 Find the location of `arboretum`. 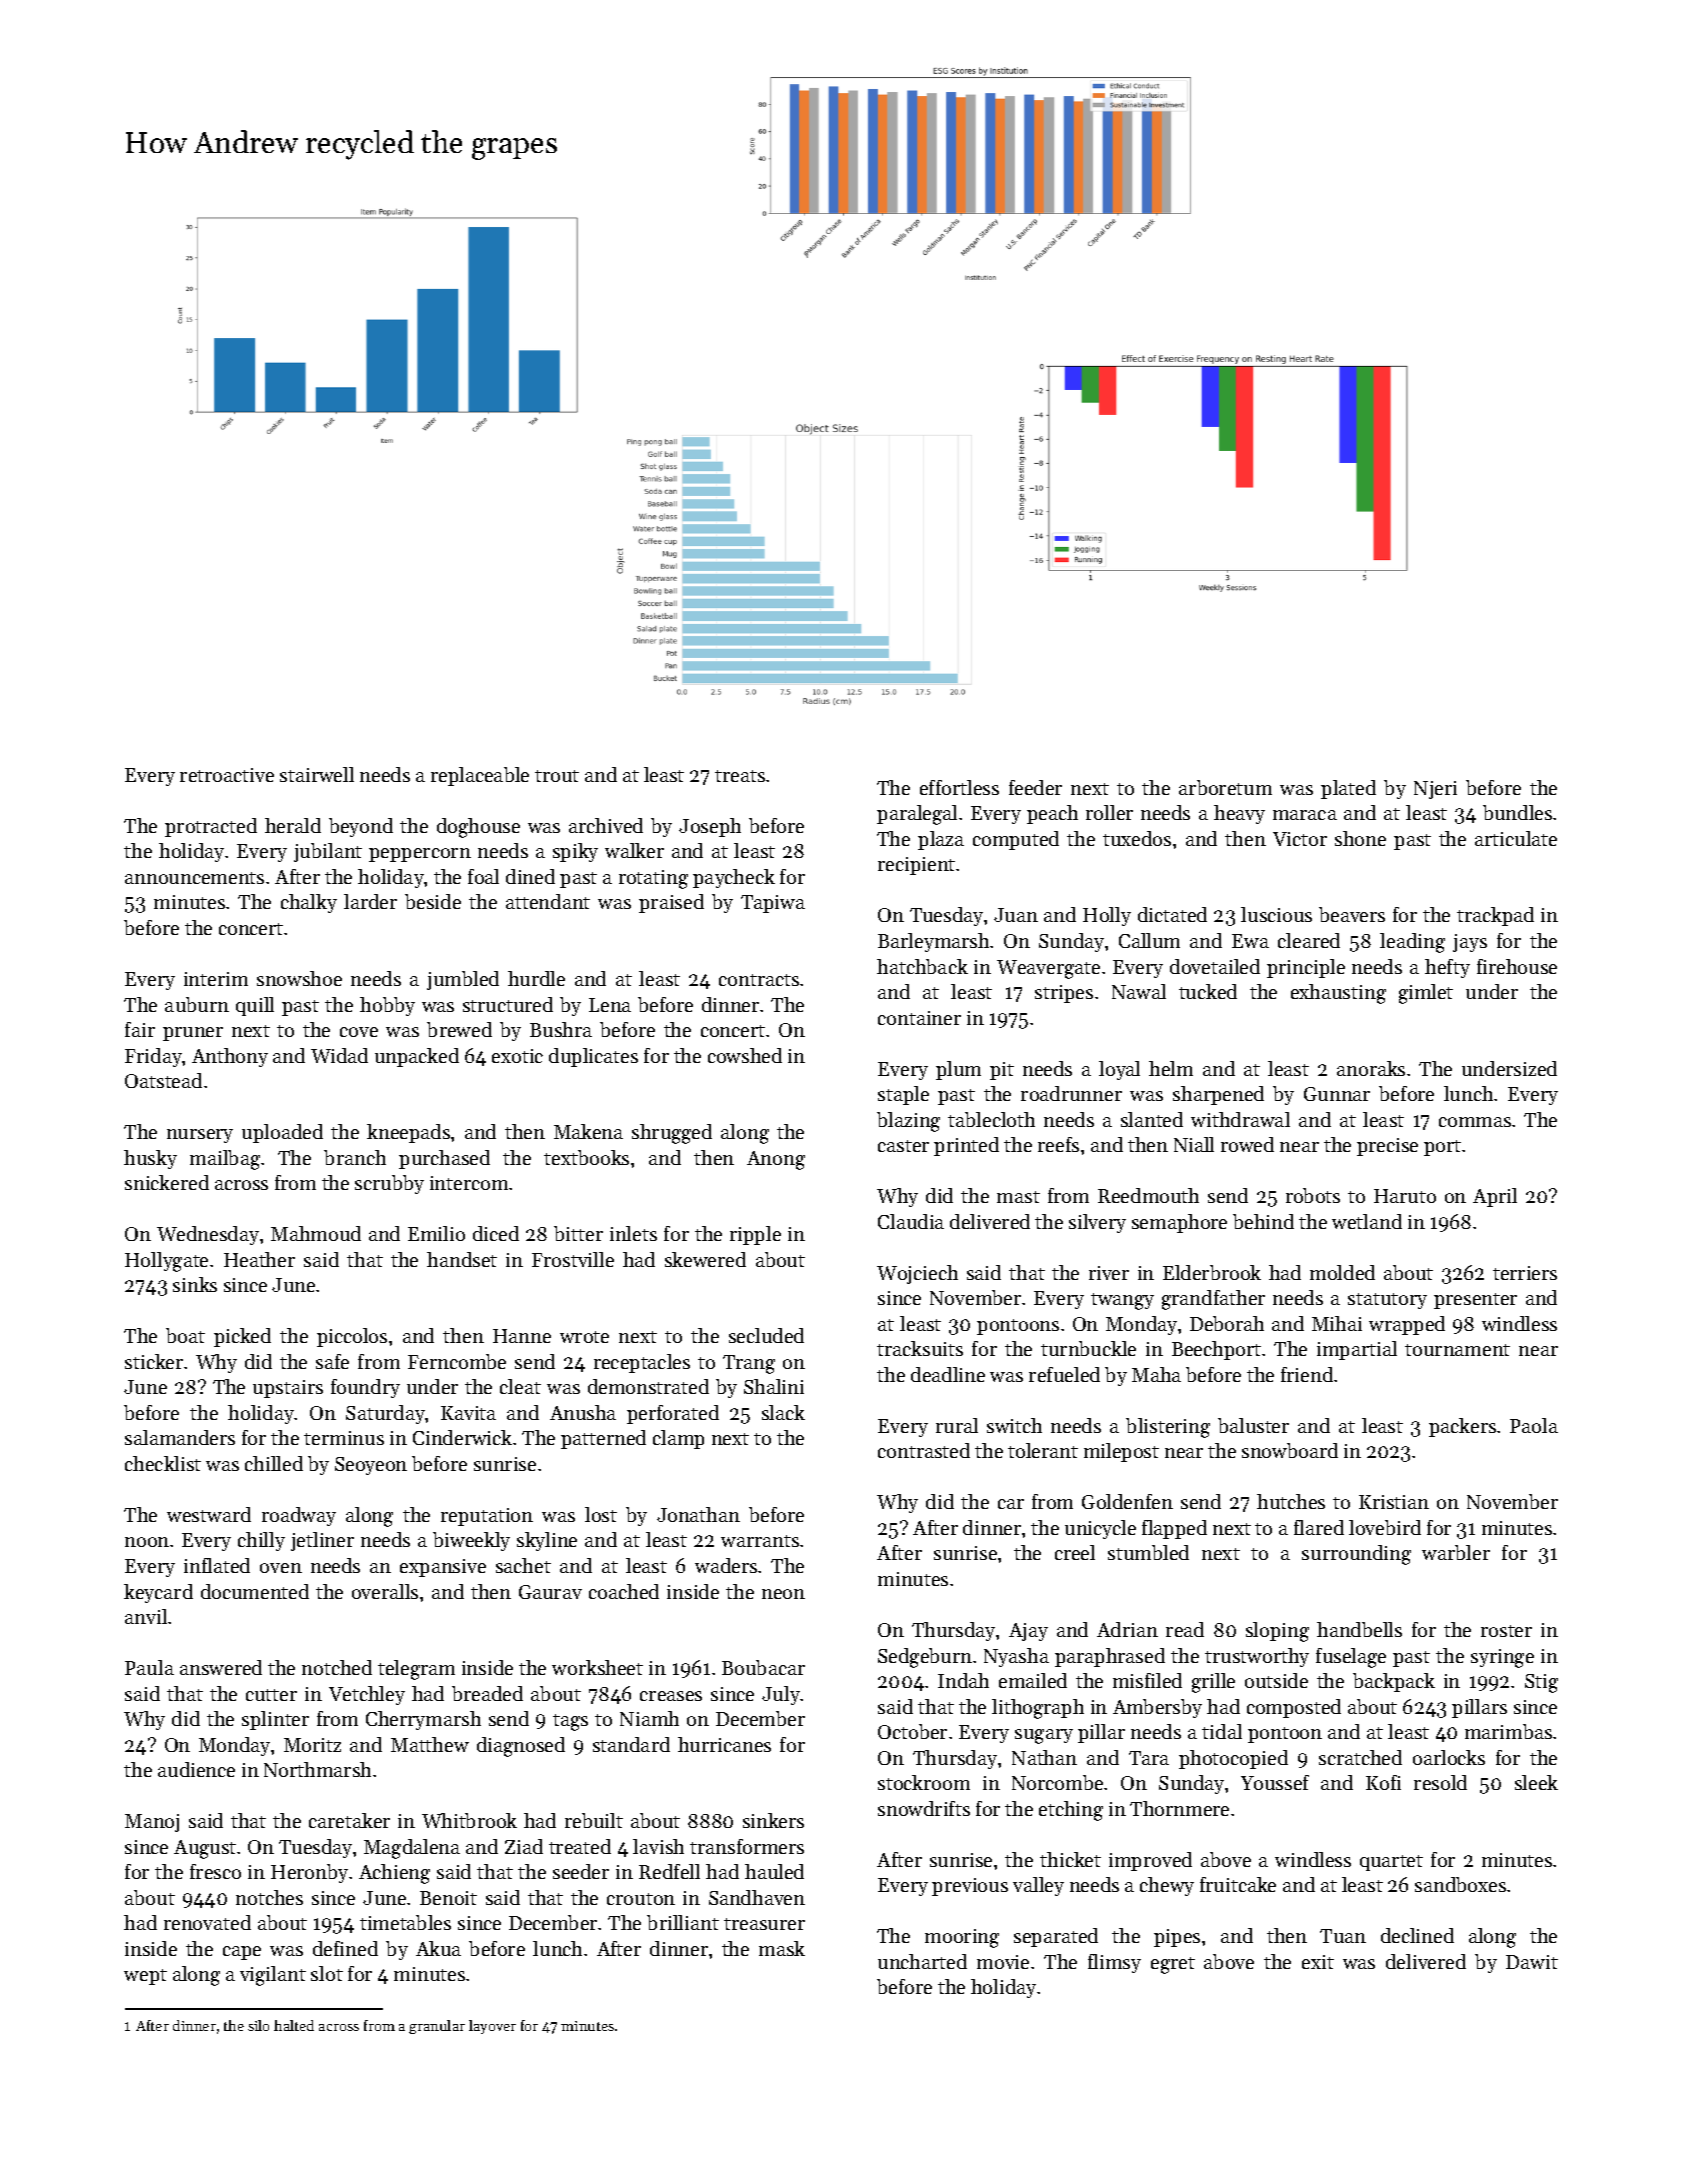

arboretum is located at coordinates (1225, 787).
